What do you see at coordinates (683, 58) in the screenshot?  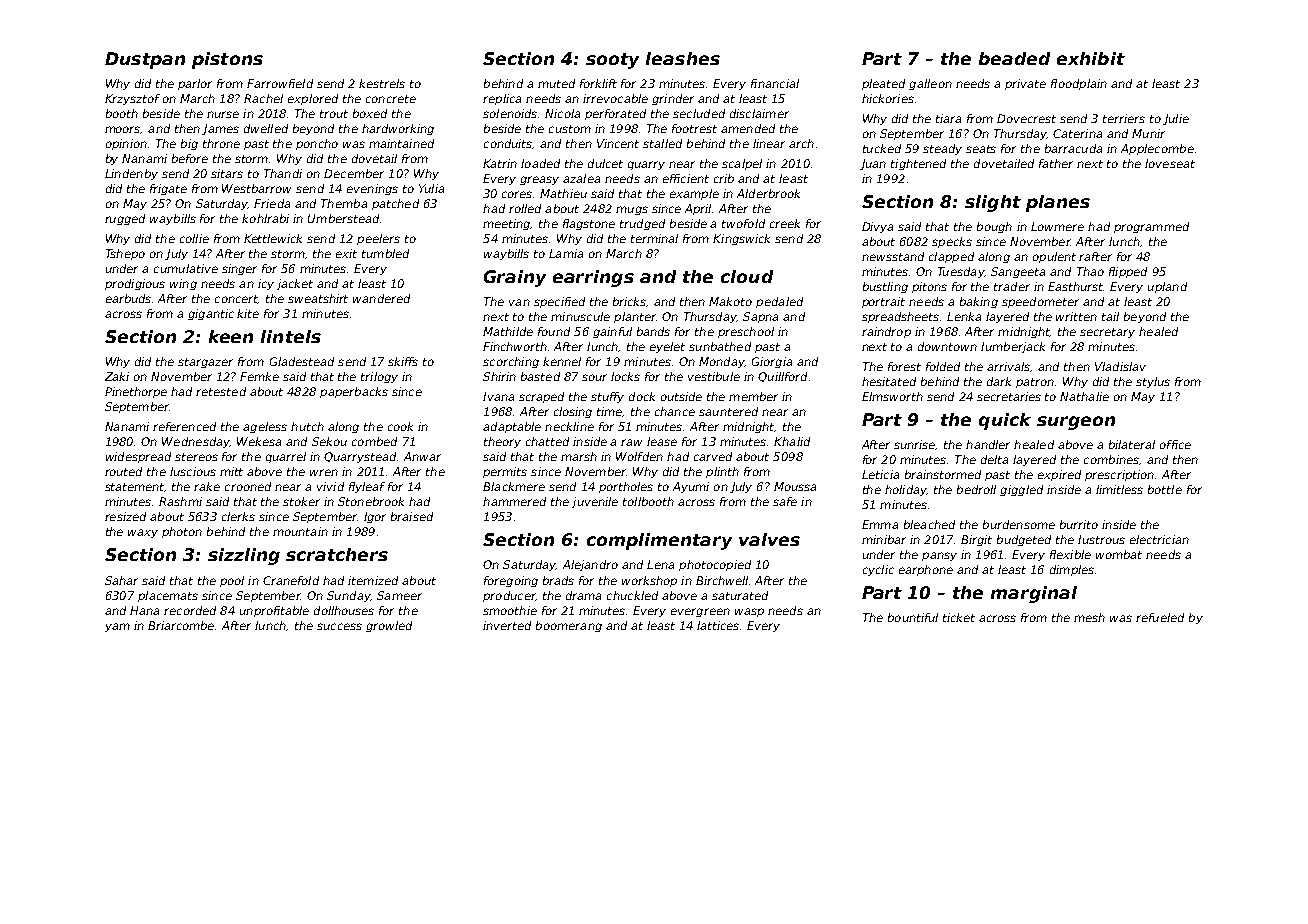 I see `leashes` at bounding box center [683, 58].
